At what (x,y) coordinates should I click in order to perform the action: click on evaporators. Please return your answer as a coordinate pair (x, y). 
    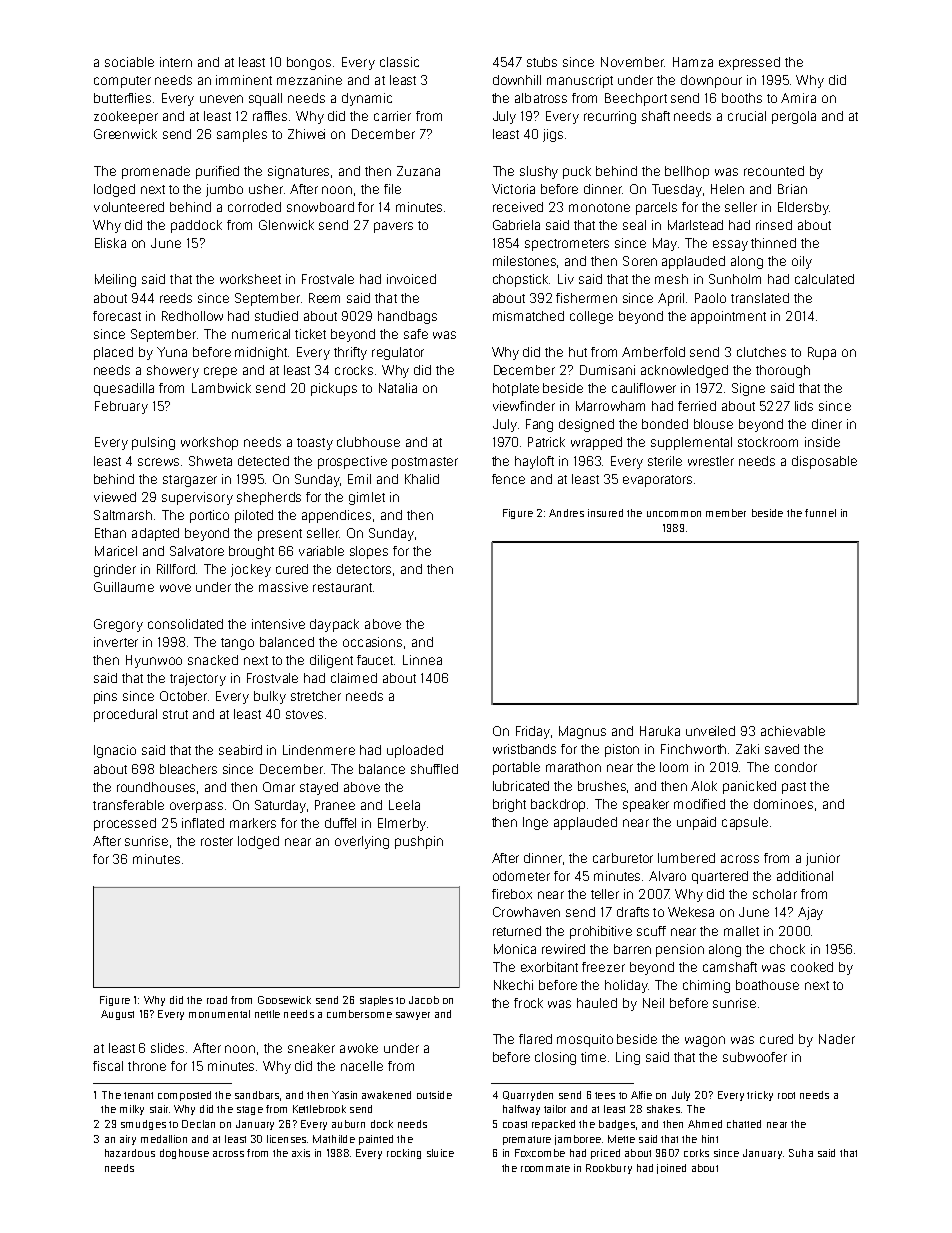
    Looking at the image, I should click on (657, 481).
